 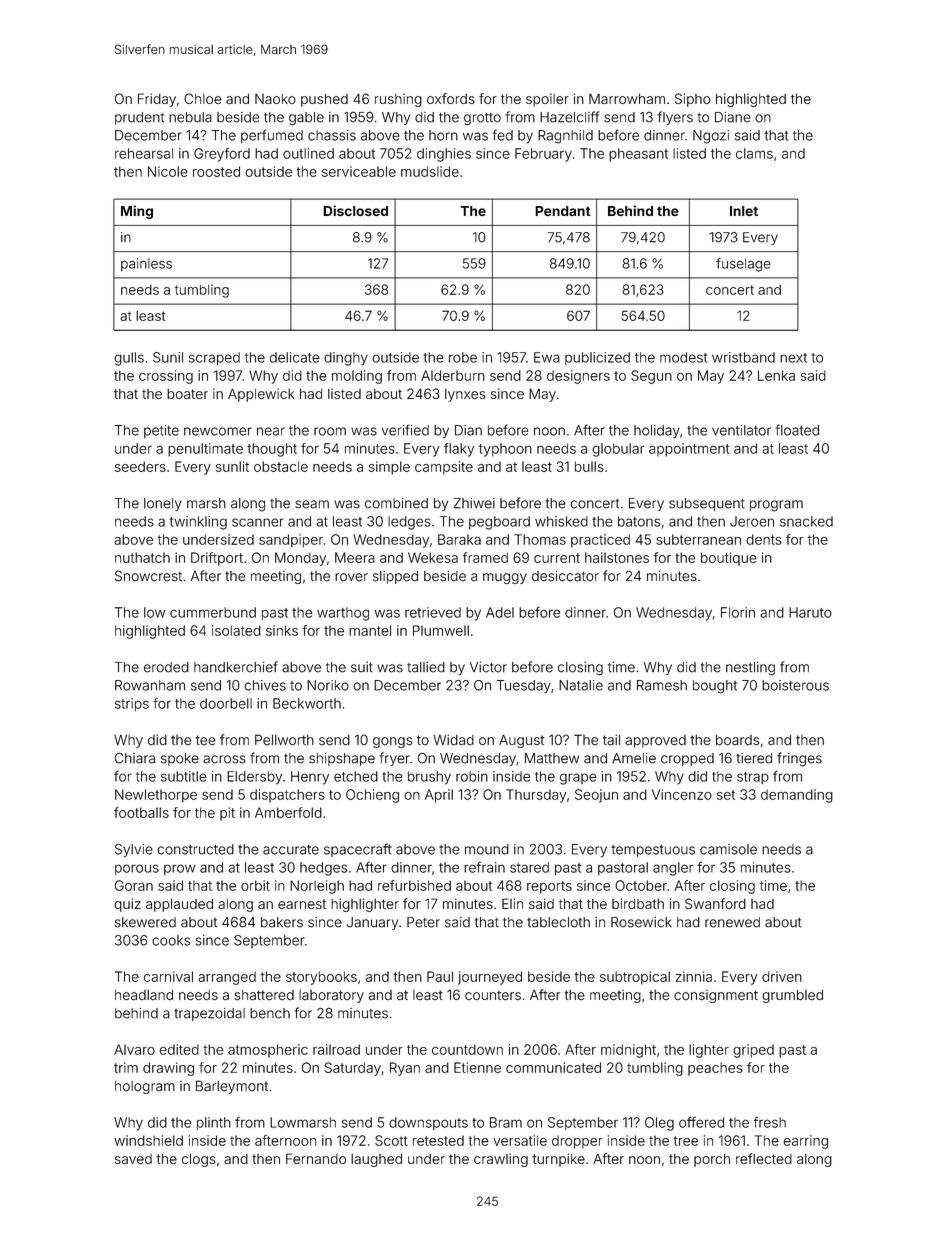 I want to click on twinkling, so click(x=198, y=523).
